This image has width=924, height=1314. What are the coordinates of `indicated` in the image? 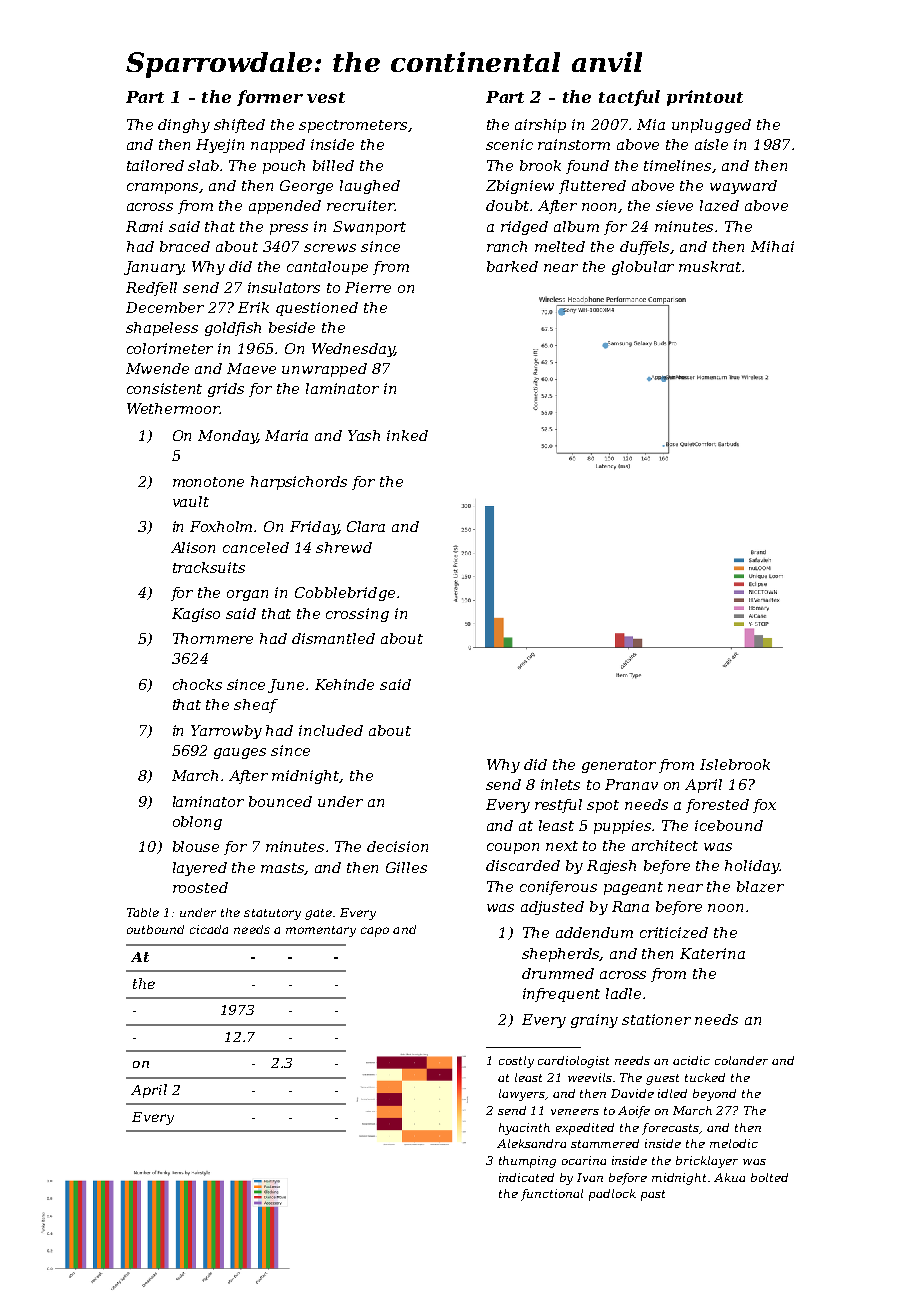 It's located at (526, 1177).
